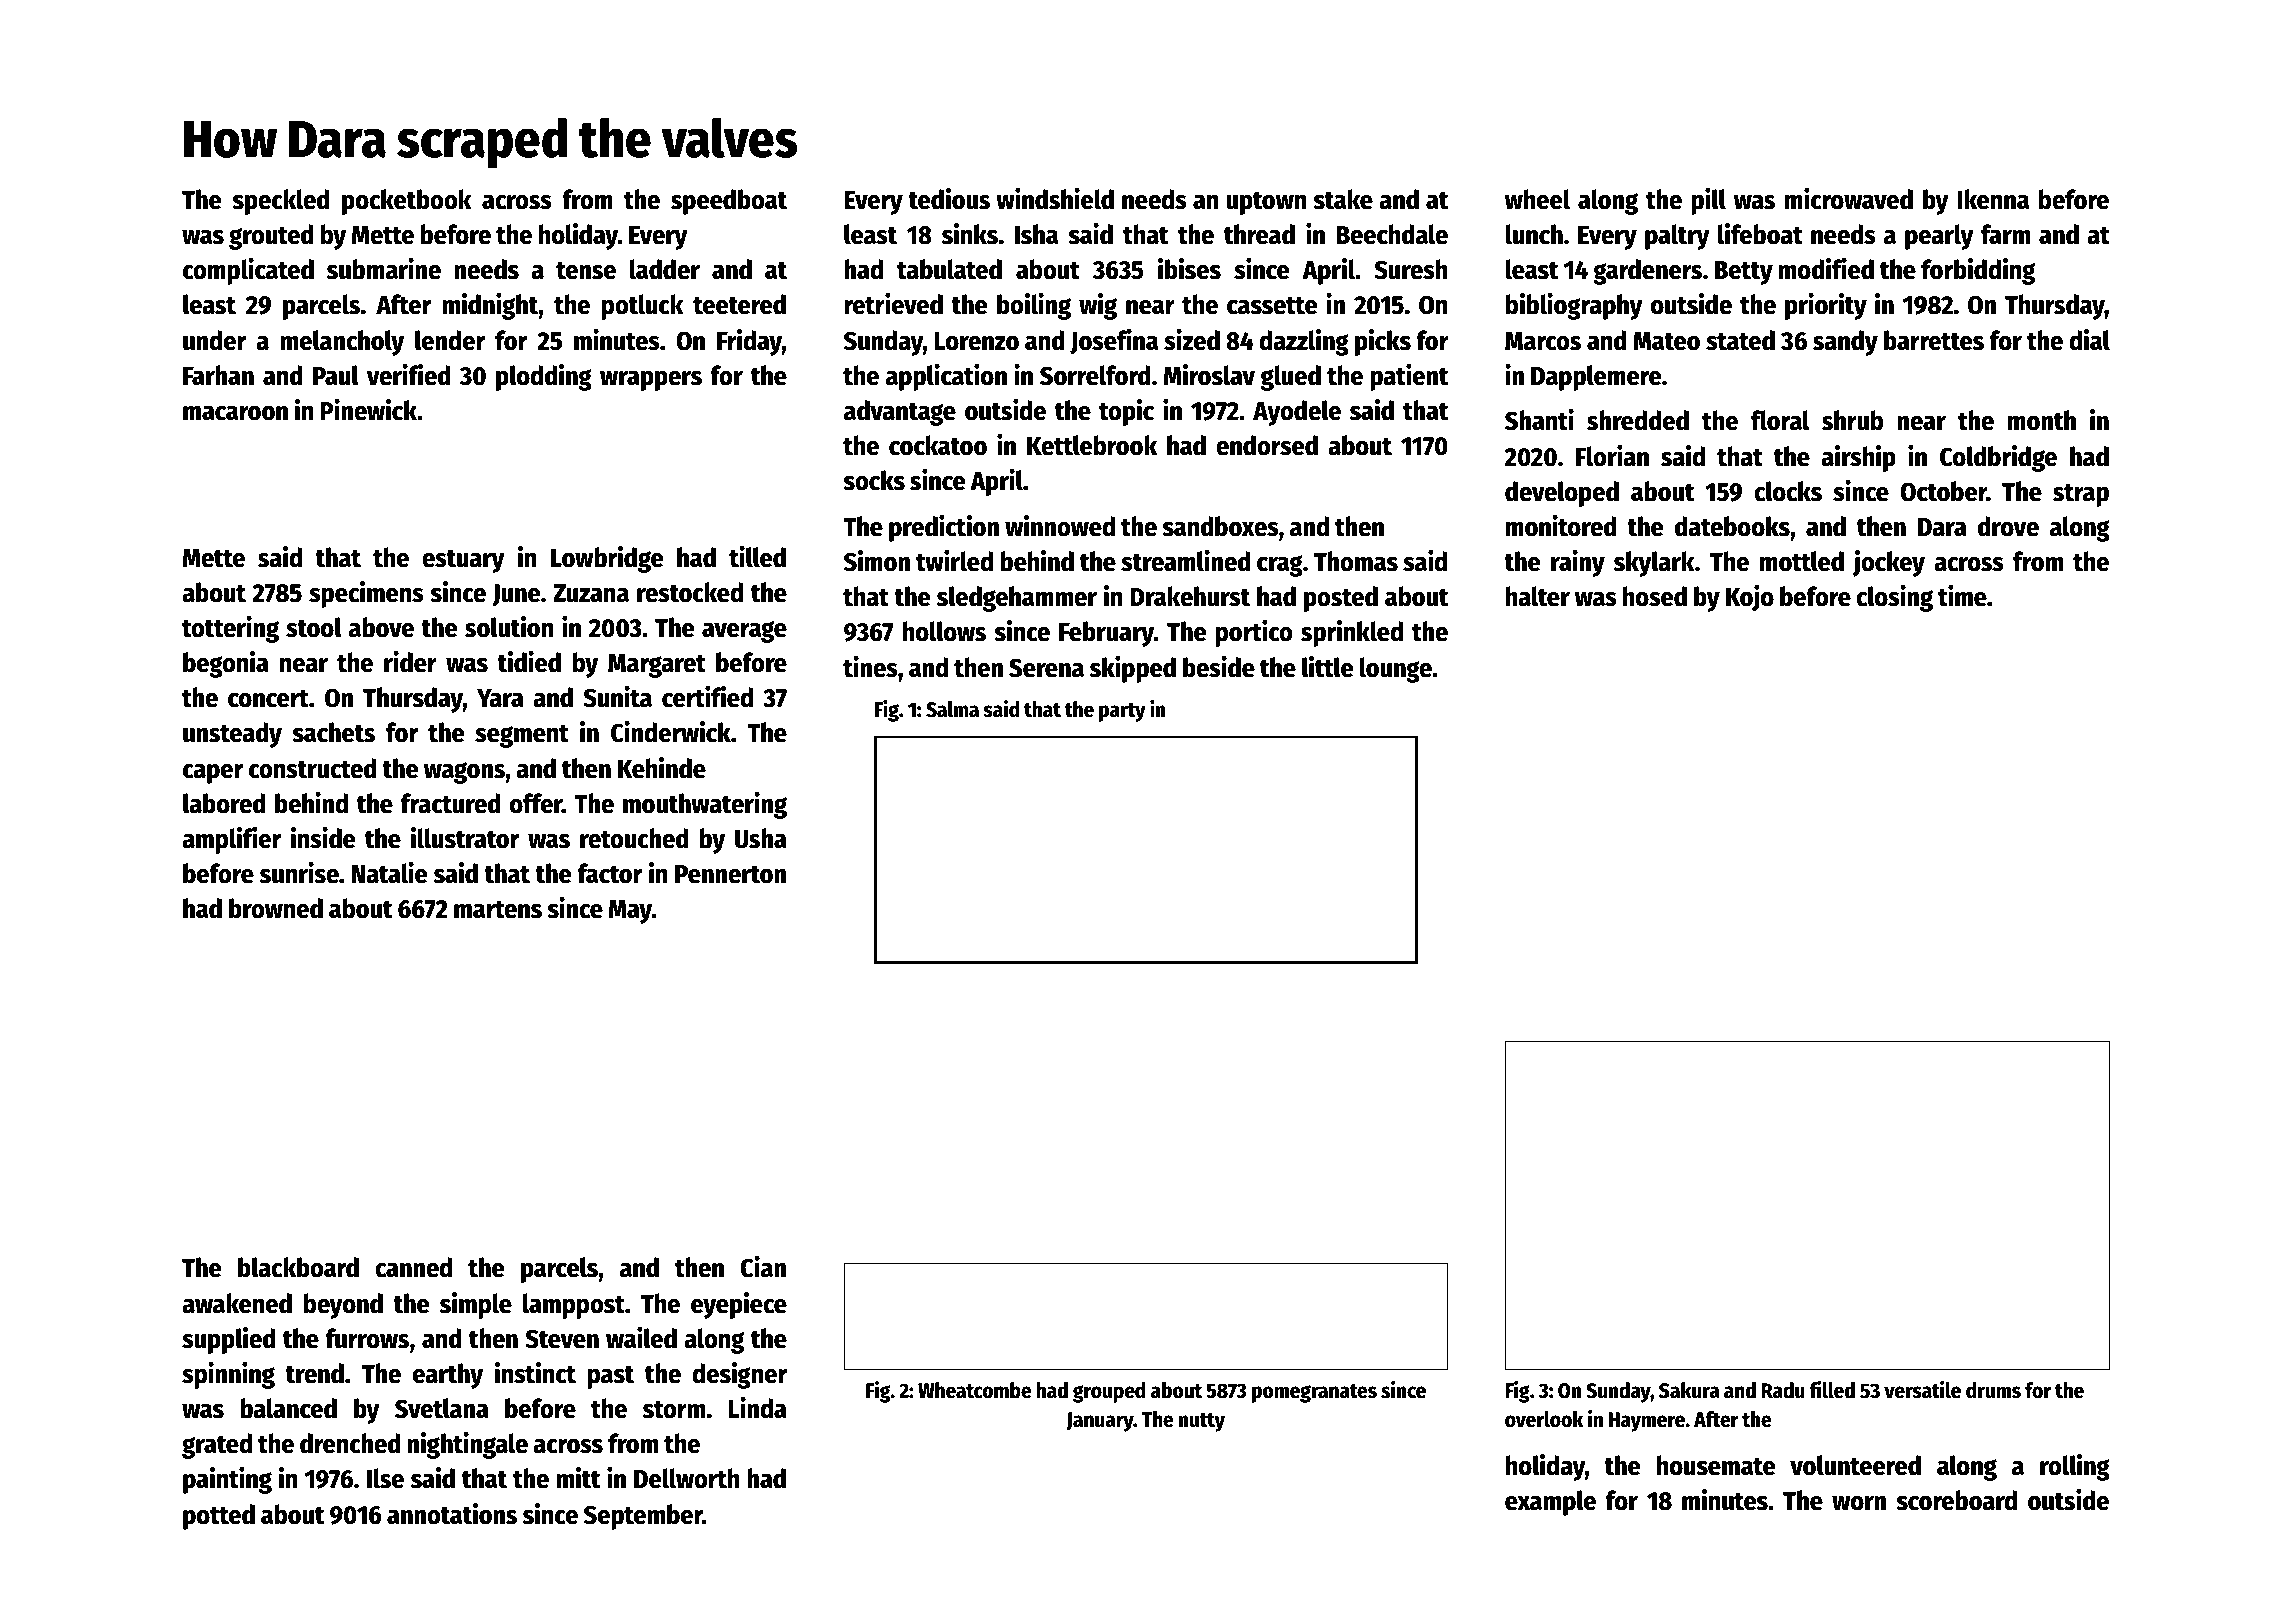 The height and width of the page is (1620, 2292). Describe the element at coordinates (232, 735) in the page. I see `unsteady` at that location.
